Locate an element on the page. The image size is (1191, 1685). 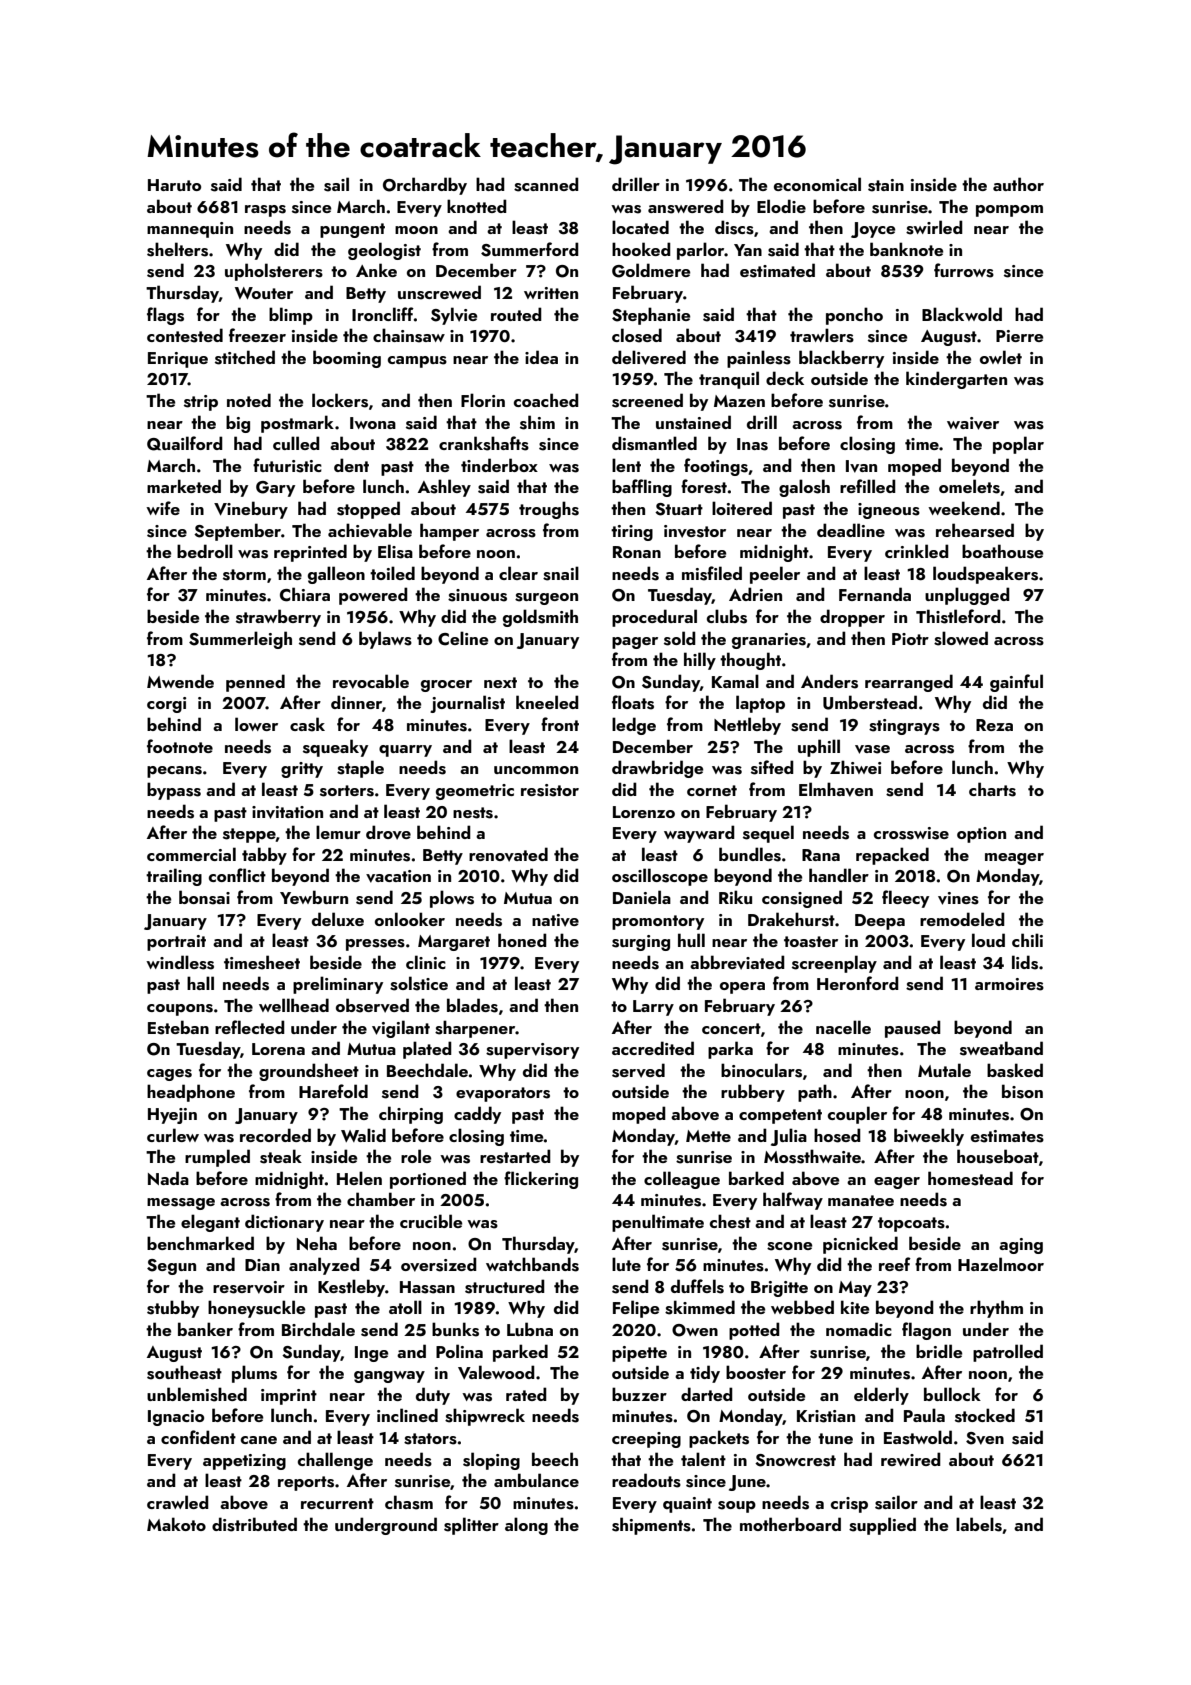
estimated is located at coordinates (777, 270).
